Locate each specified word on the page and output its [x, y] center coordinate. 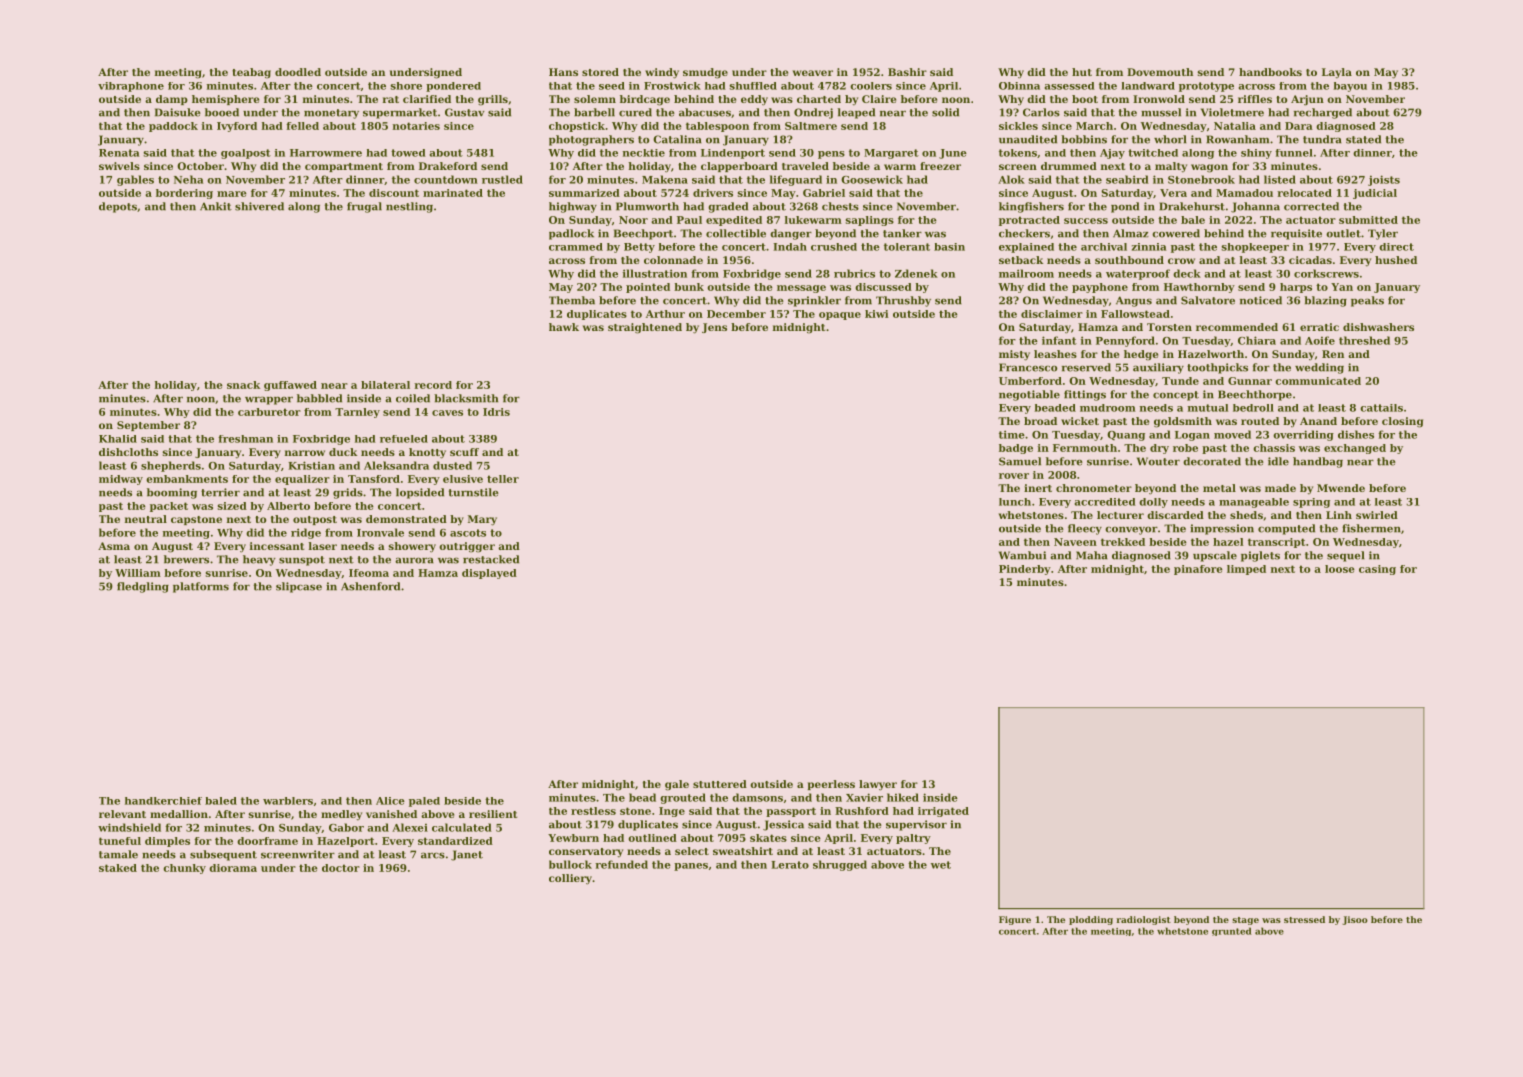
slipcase [299, 587]
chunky [185, 869]
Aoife [1320, 340]
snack [243, 385]
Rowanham [1237, 139]
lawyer [878, 785]
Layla [1337, 73]
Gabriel [824, 193]
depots [118, 207]
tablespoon [717, 127]
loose [1340, 569]
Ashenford [370, 586]
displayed [489, 574]
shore [406, 86]
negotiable [1029, 395]
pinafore [1198, 570]
